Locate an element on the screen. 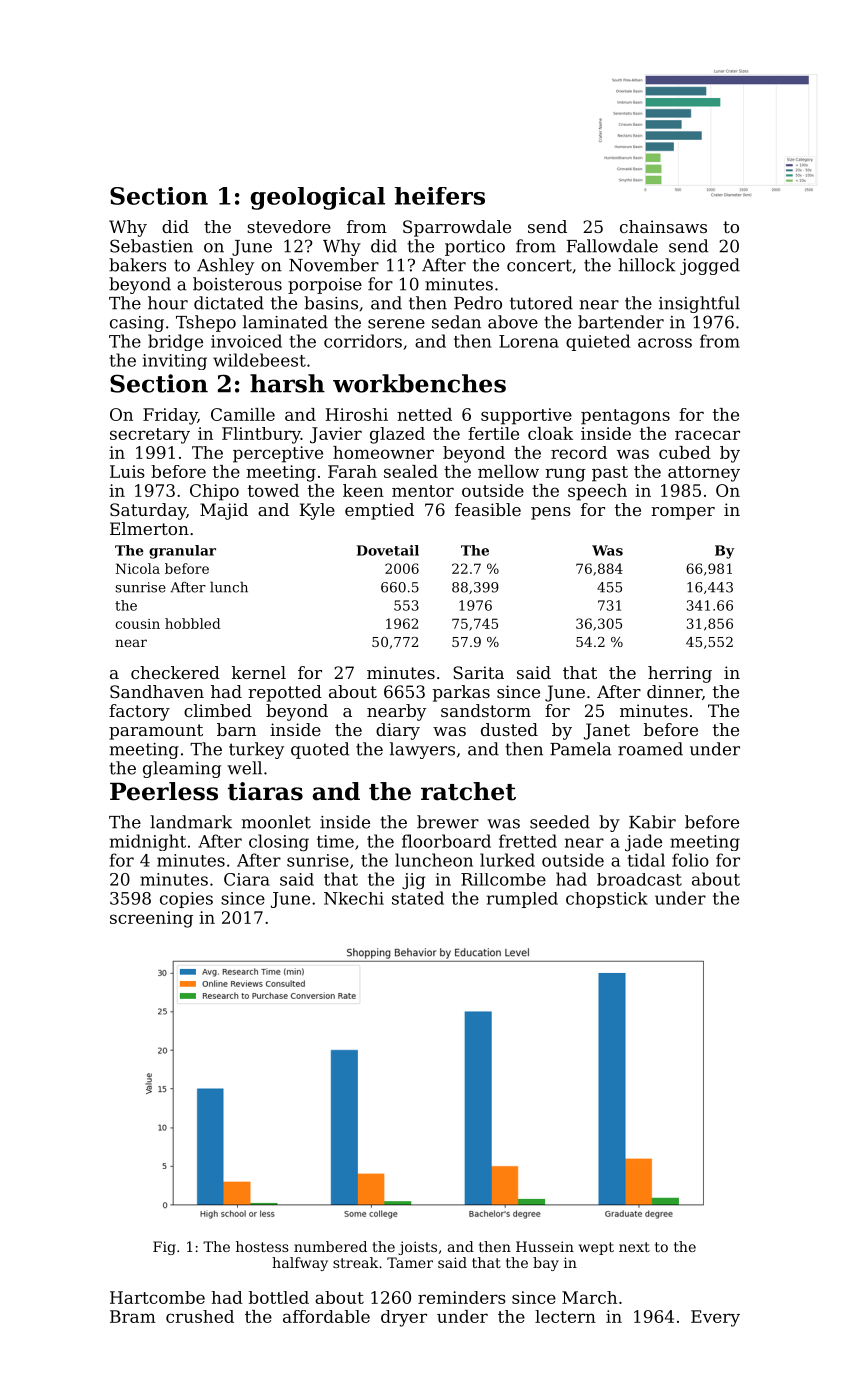 This screenshot has width=849, height=1400. next is located at coordinates (634, 1247).
